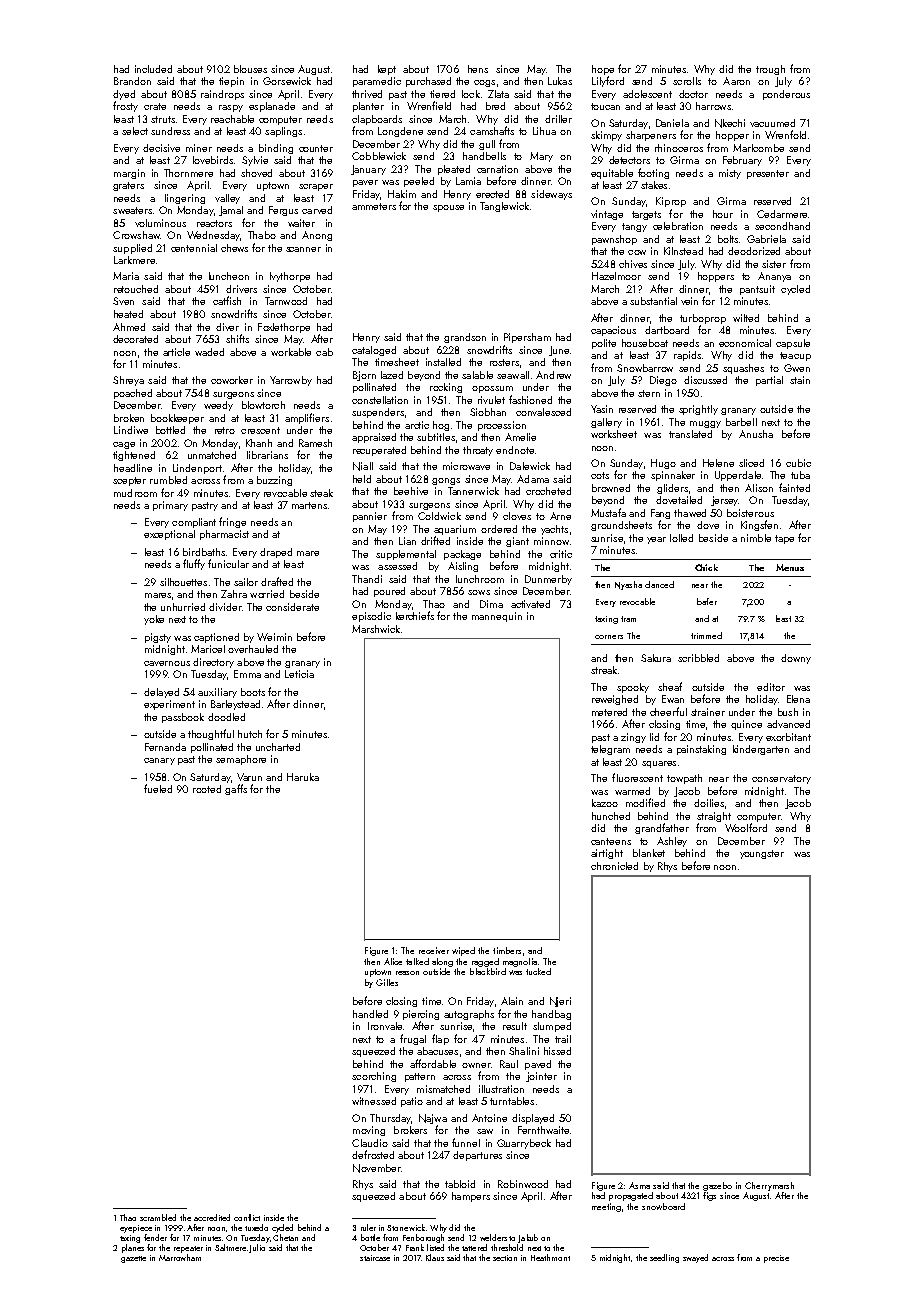 The width and height of the image is (924, 1308). What do you see at coordinates (303, 777) in the image?
I see `Haruka` at bounding box center [303, 777].
